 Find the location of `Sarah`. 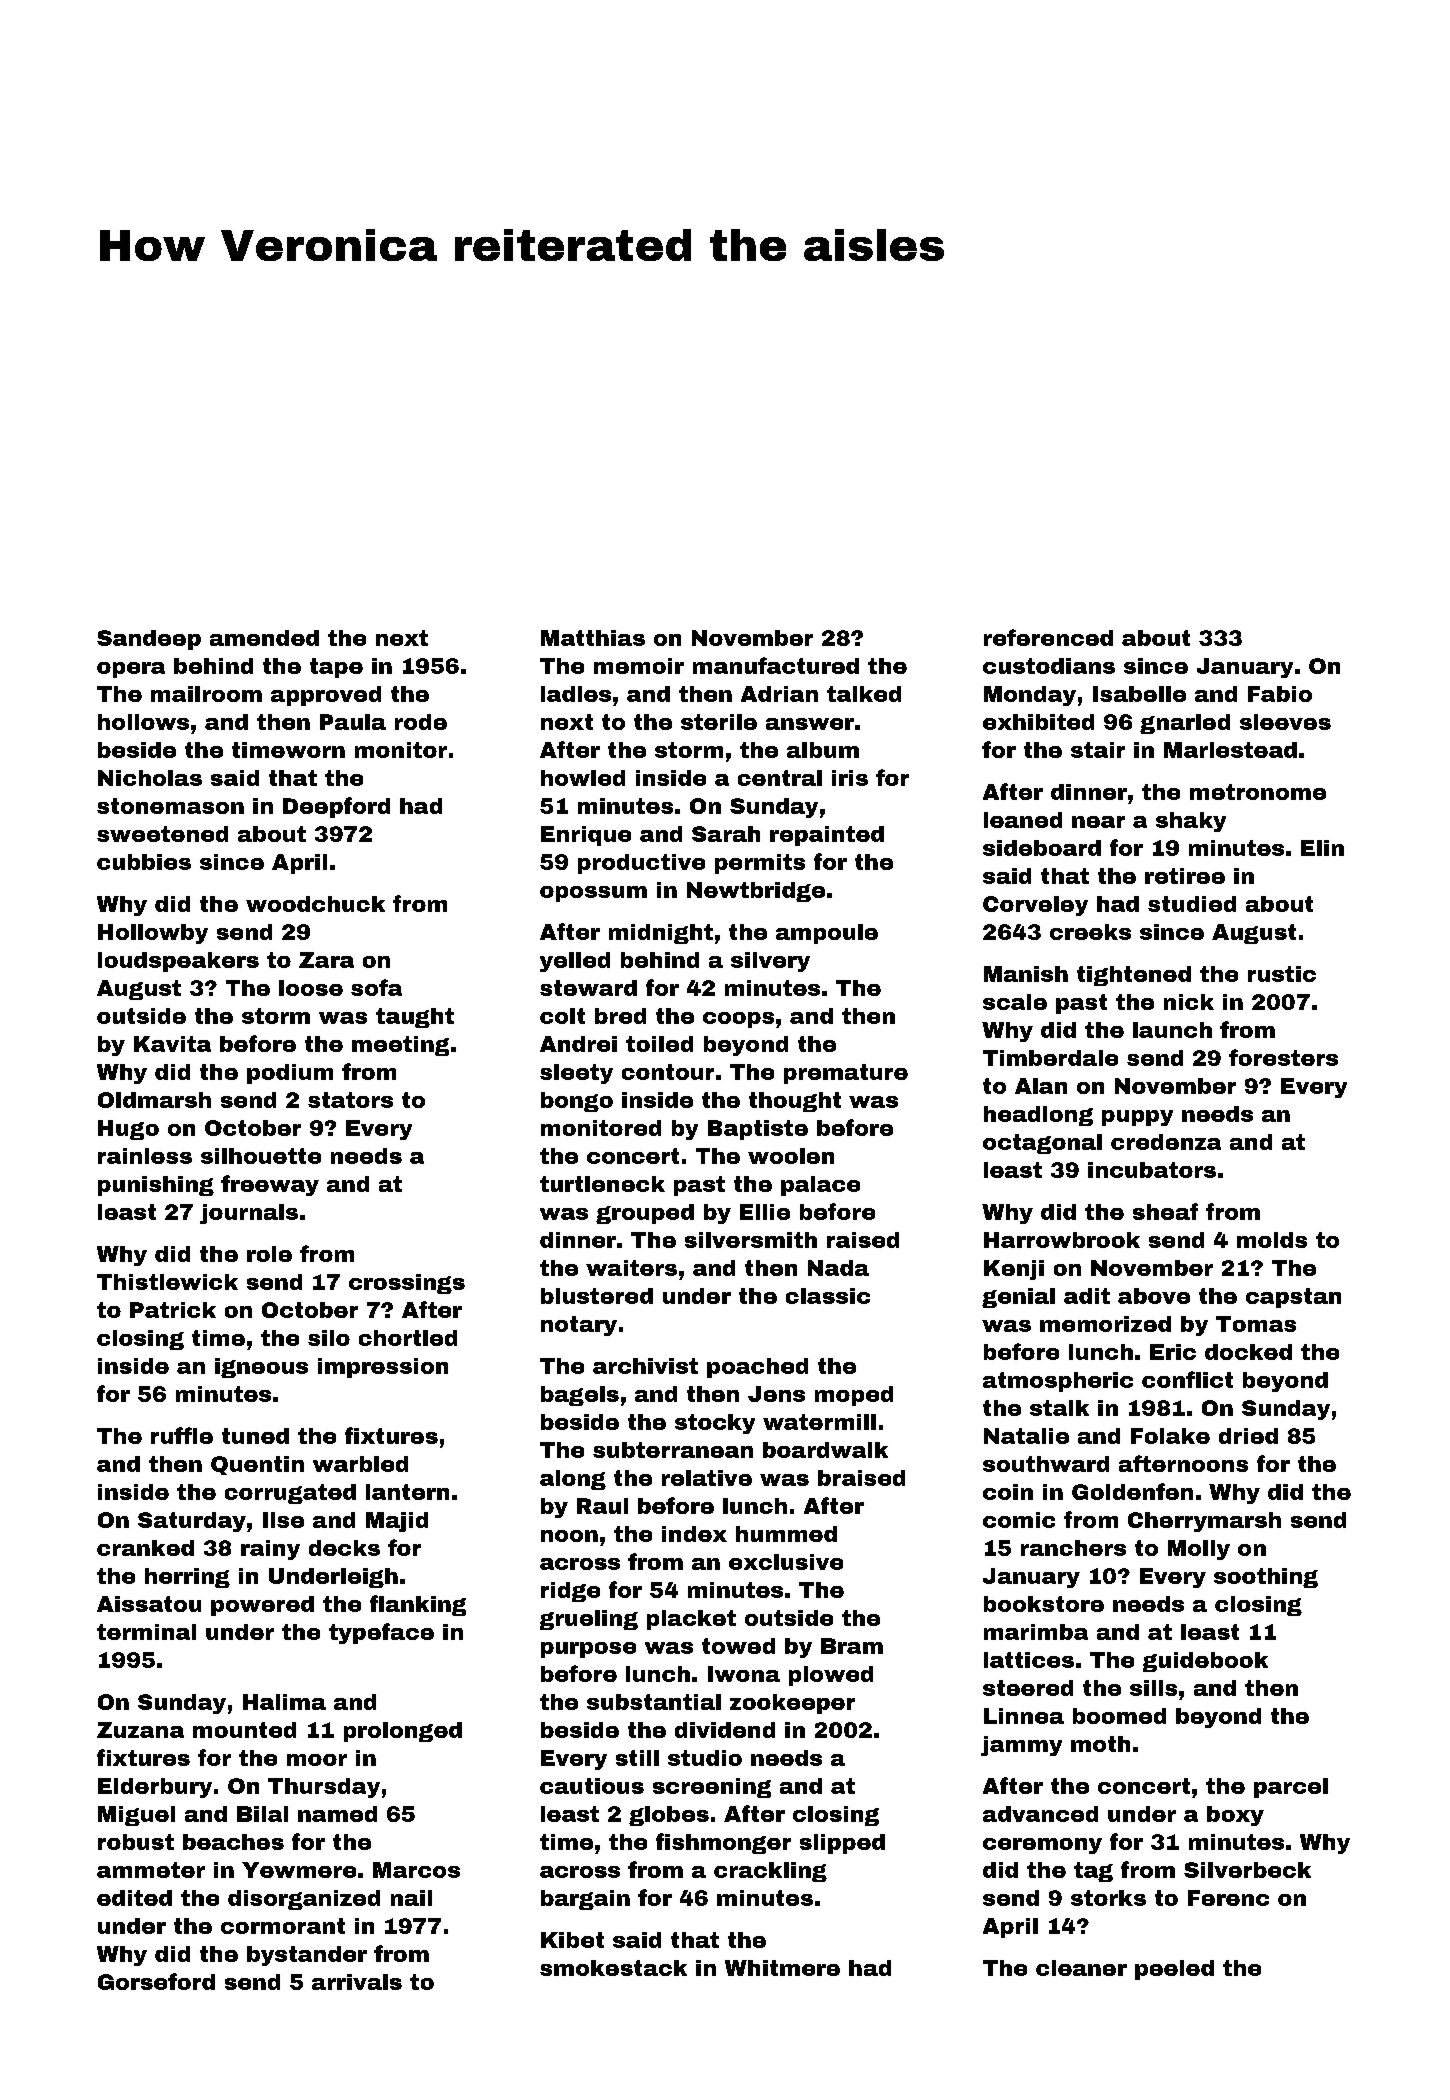

Sarah is located at coordinates (726, 834).
